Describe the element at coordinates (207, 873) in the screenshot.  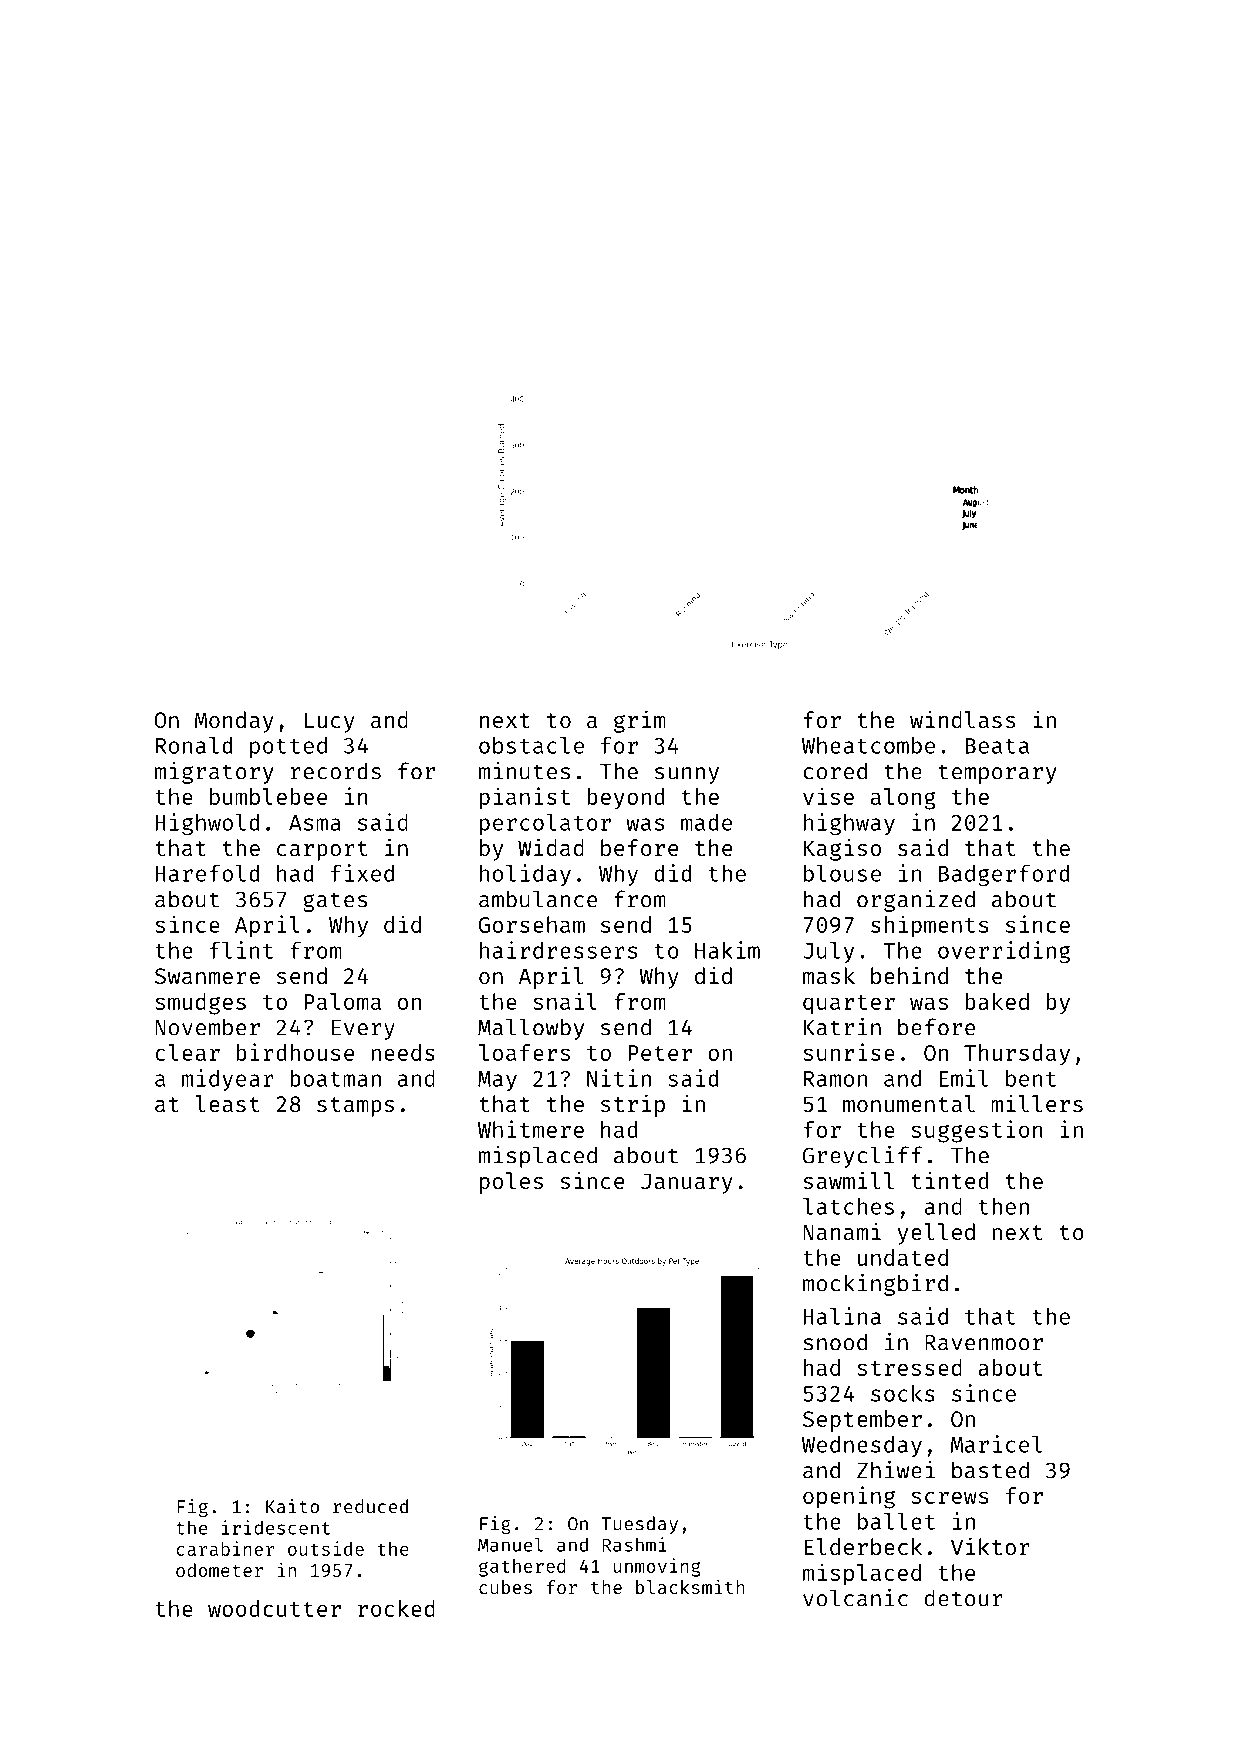
I see `Harefold` at that location.
